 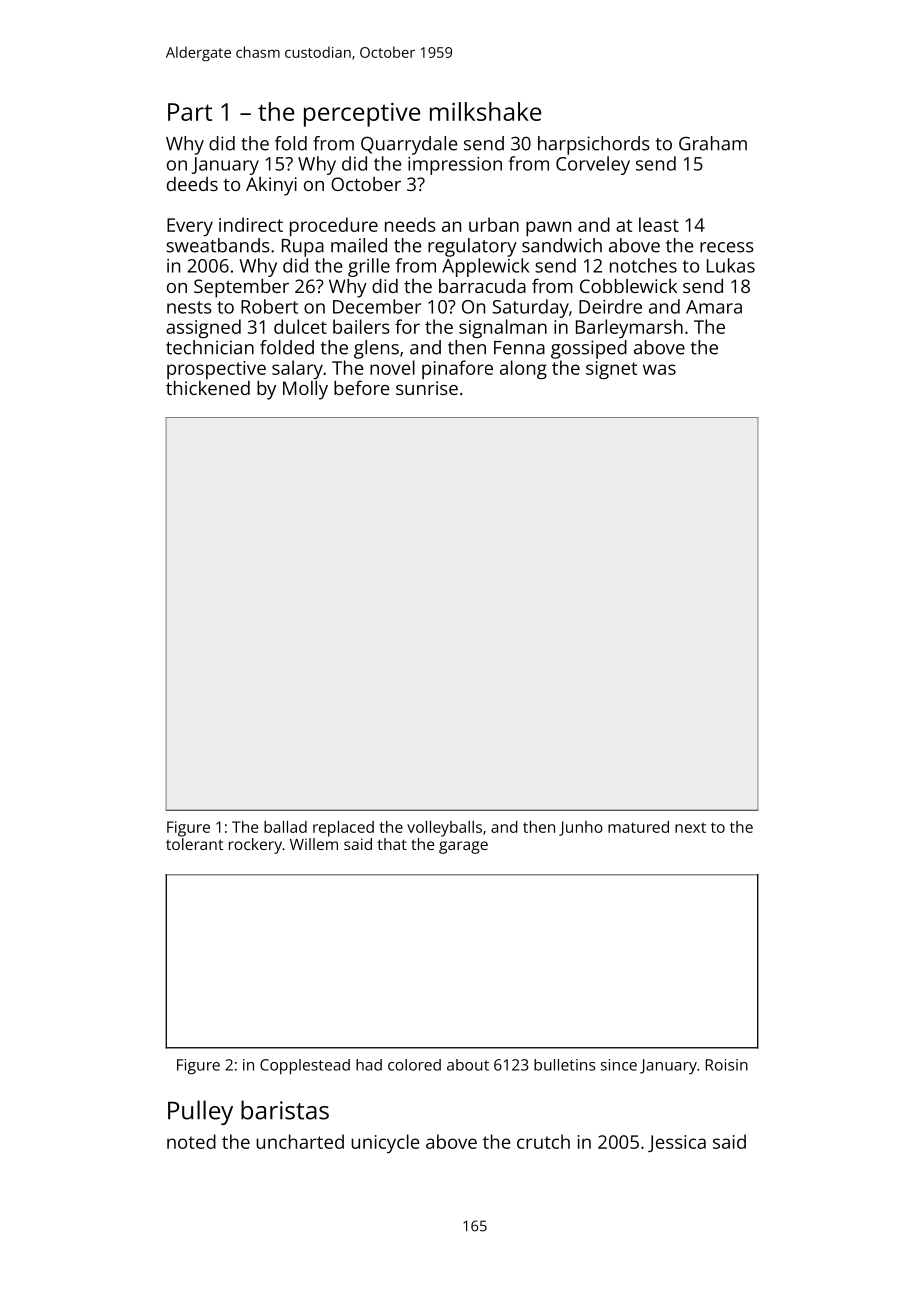 I want to click on milkshake, so click(x=485, y=111).
